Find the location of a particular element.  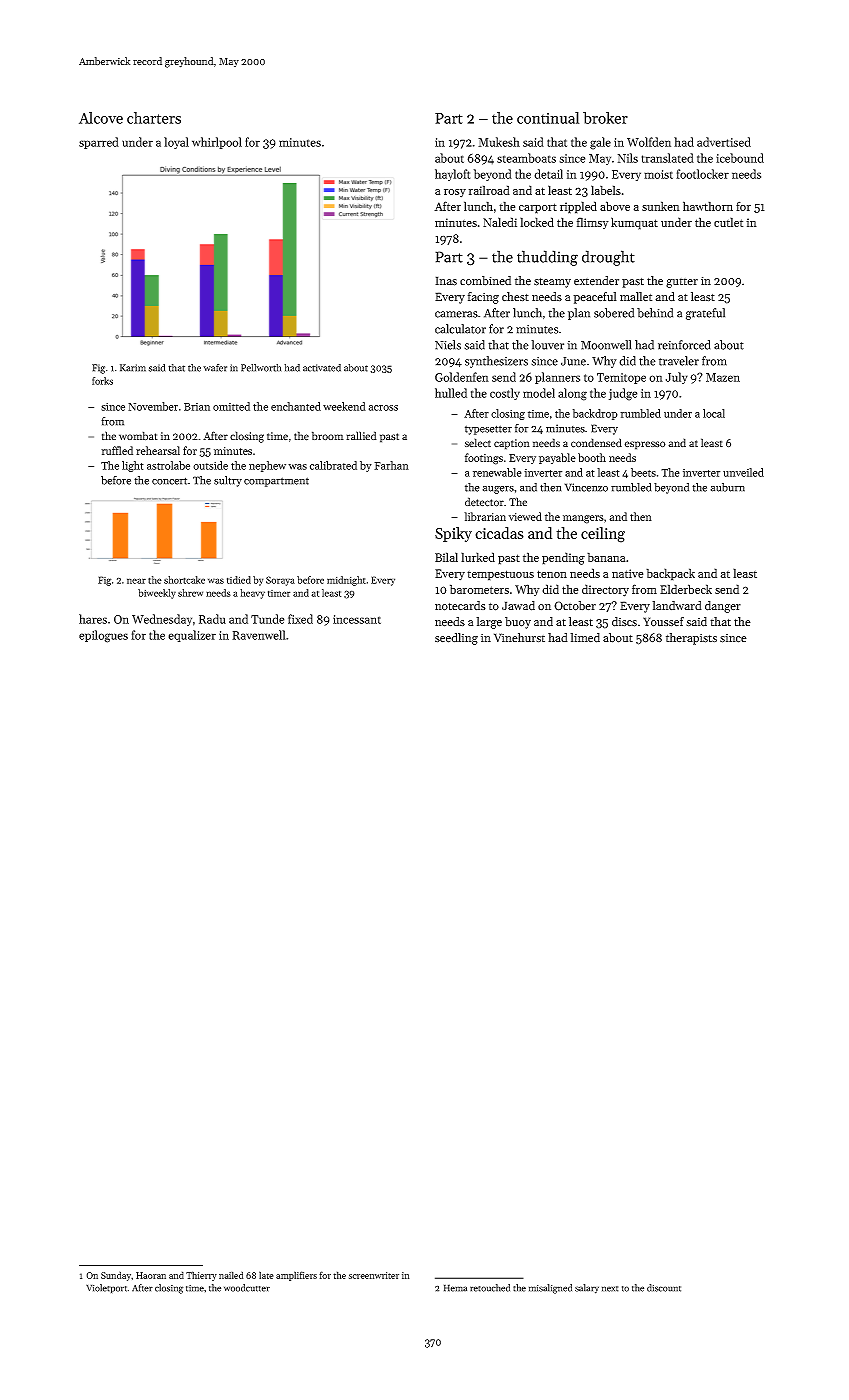

midnight is located at coordinates (346, 581).
